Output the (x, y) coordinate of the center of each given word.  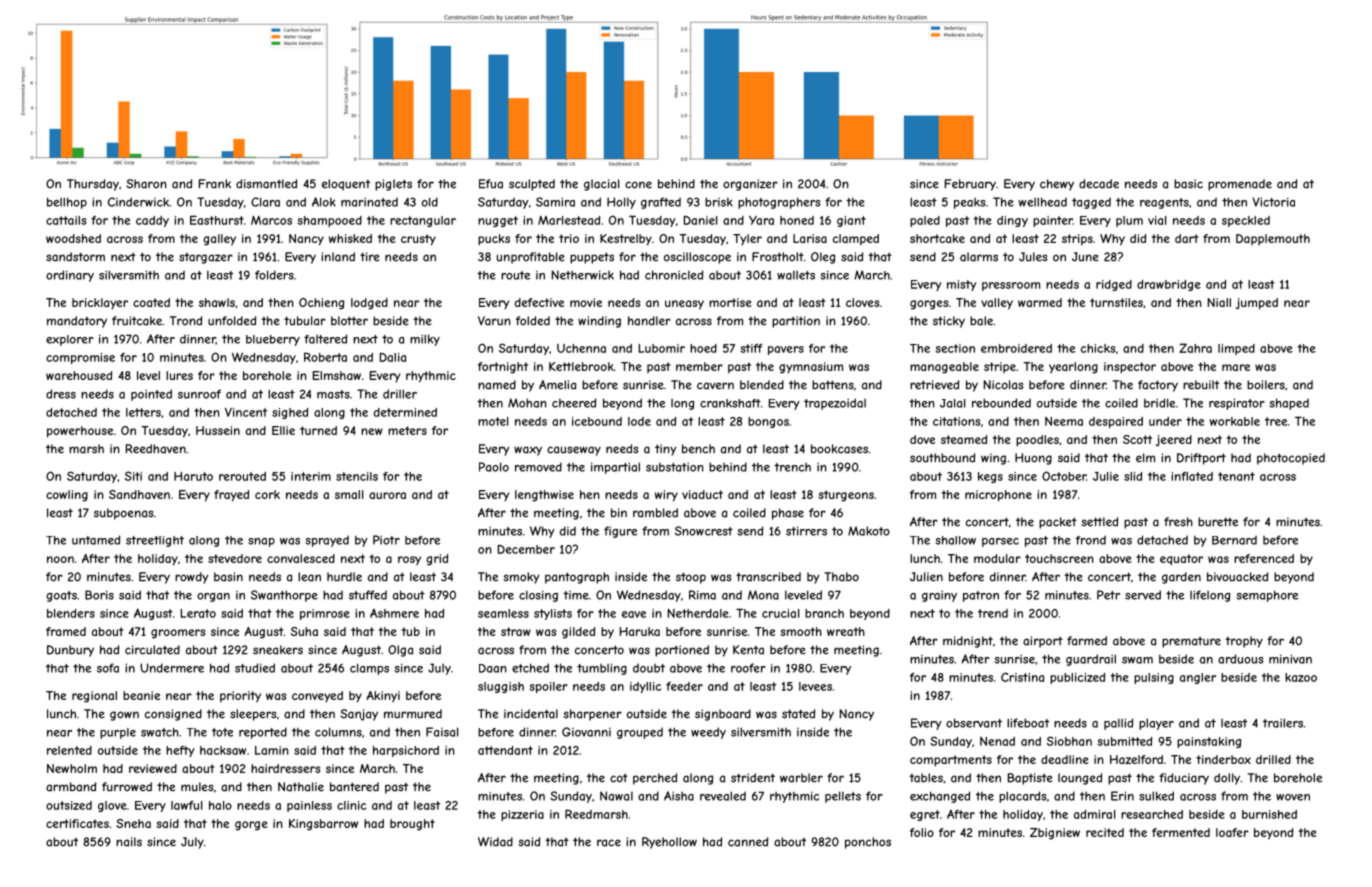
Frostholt (778, 257)
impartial (615, 468)
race (609, 843)
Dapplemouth (1273, 239)
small (349, 494)
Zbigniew (1055, 834)
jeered (1174, 440)
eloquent (346, 185)
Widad (495, 842)
